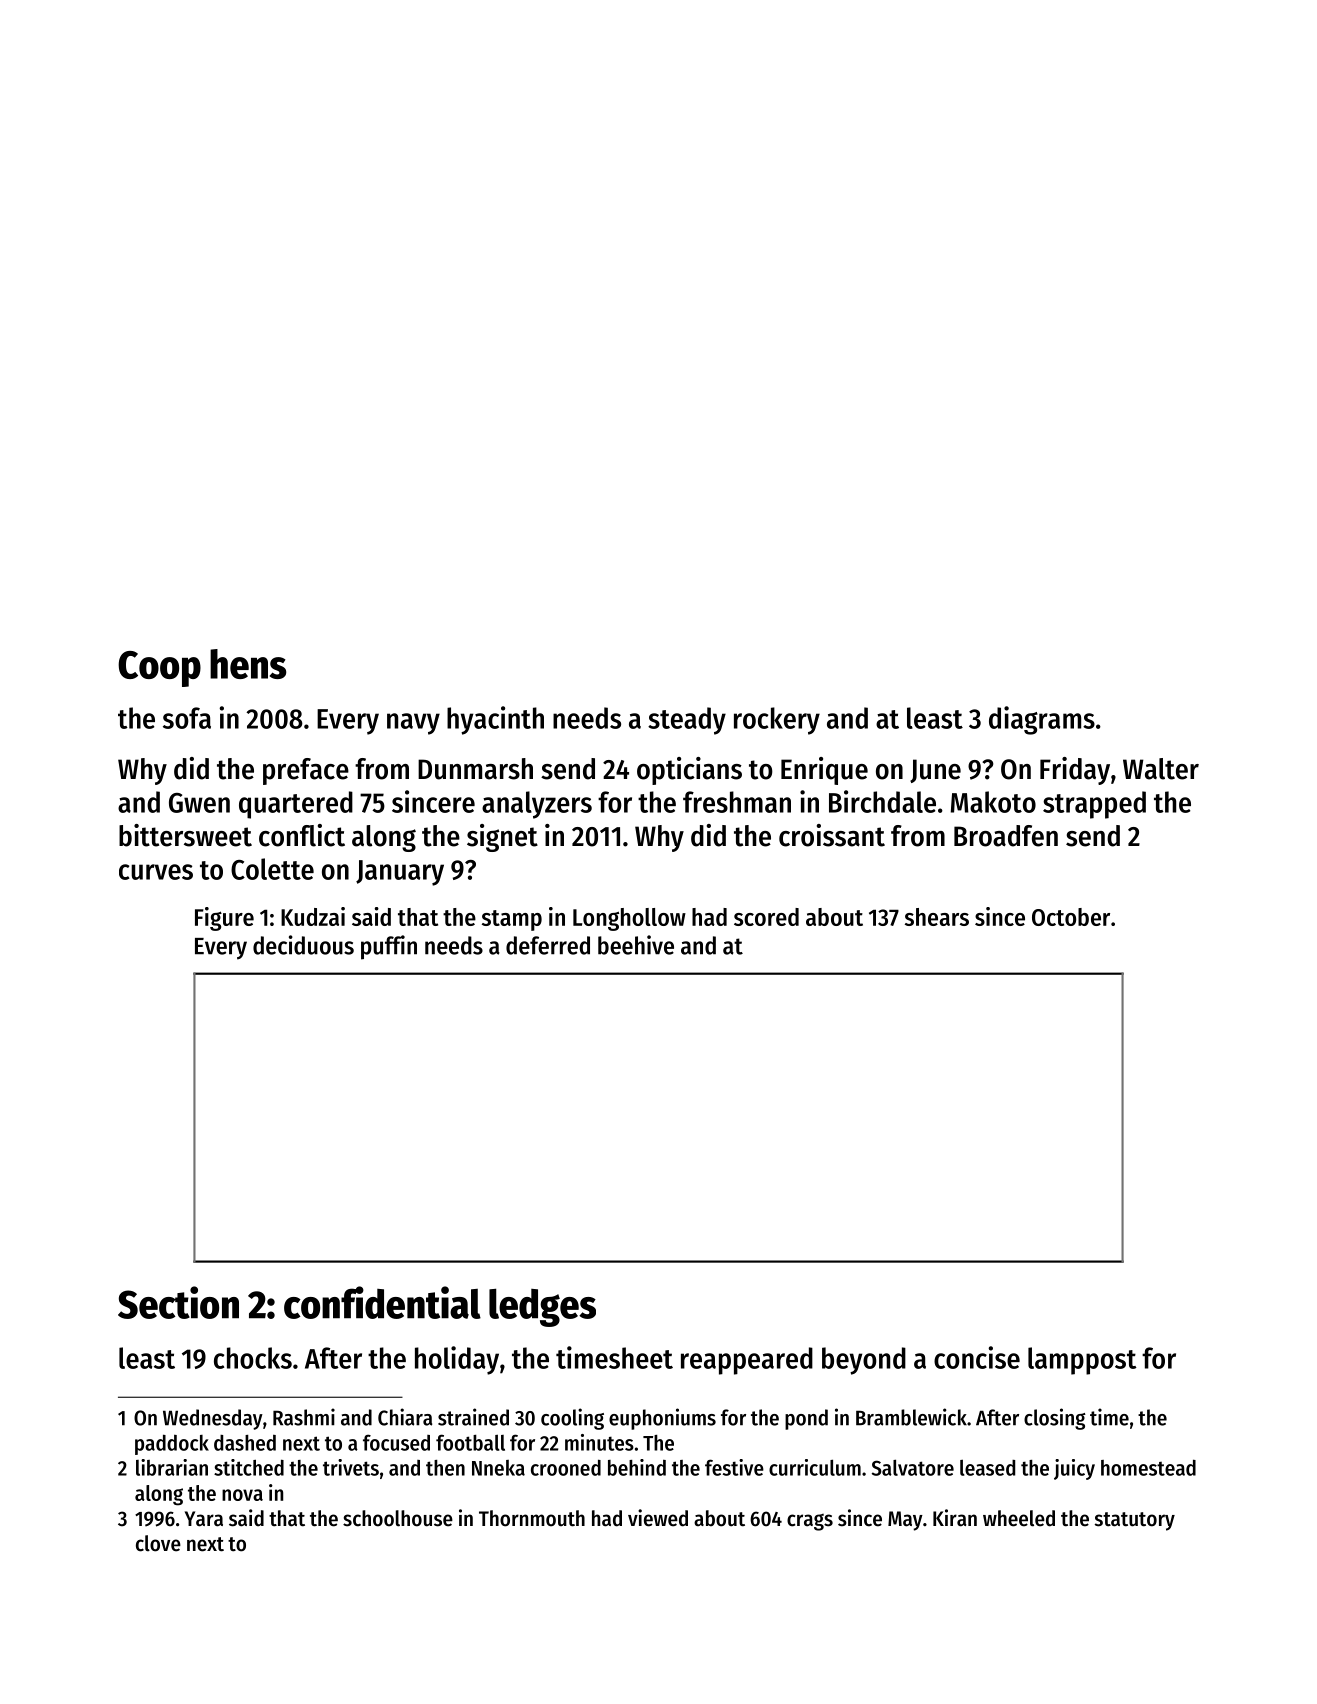 The image size is (1317, 1704). What do you see at coordinates (542, 1307) in the screenshot?
I see `ledges` at bounding box center [542, 1307].
